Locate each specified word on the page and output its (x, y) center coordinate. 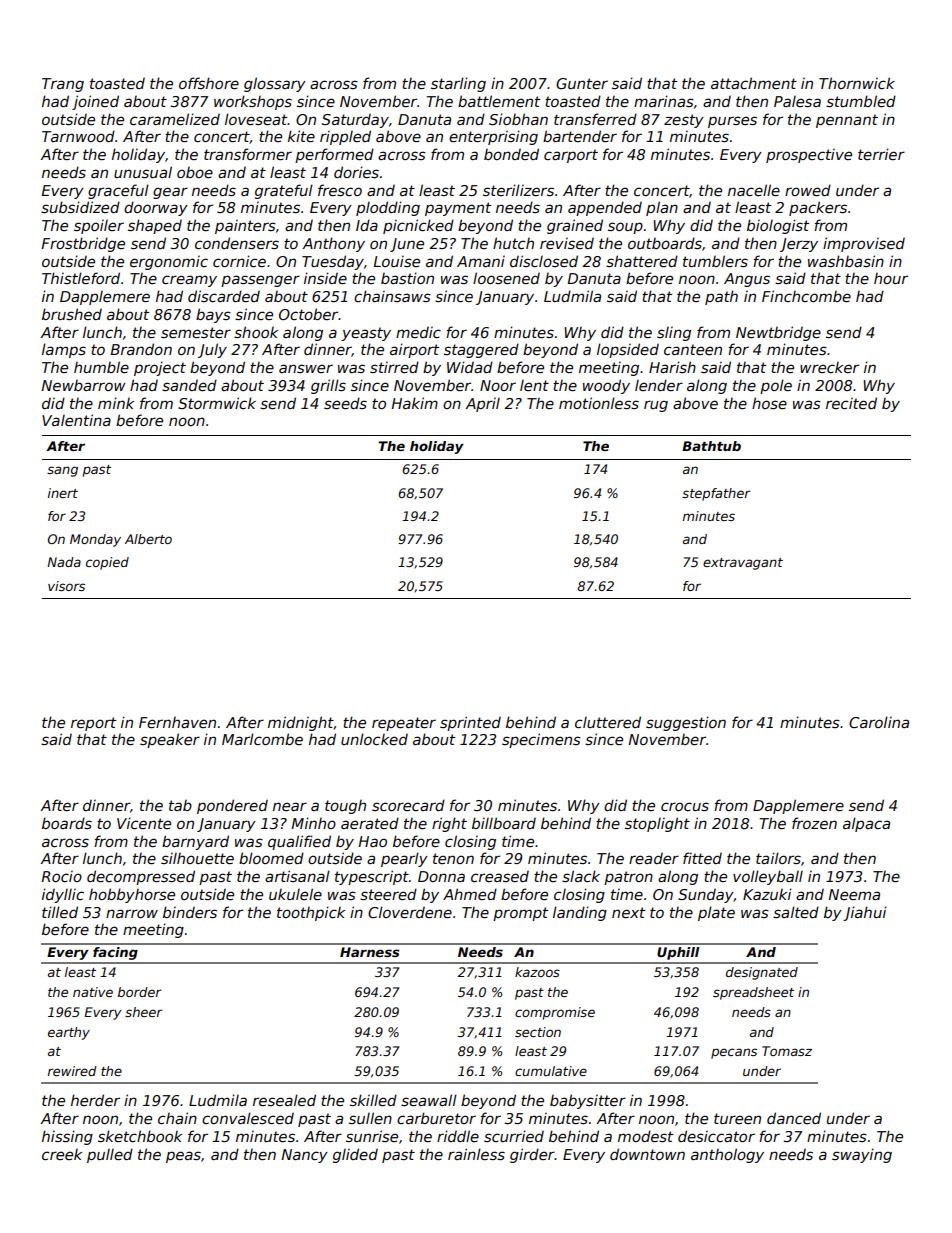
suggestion (686, 723)
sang (62, 471)
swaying (862, 1155)
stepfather (716, 494)
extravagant (743, 564)
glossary (275, 84)
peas (183, 1157)
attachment (754, 83)
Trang (63, 85)
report (93, 724)
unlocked (374, 739)
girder (532, 1155)
